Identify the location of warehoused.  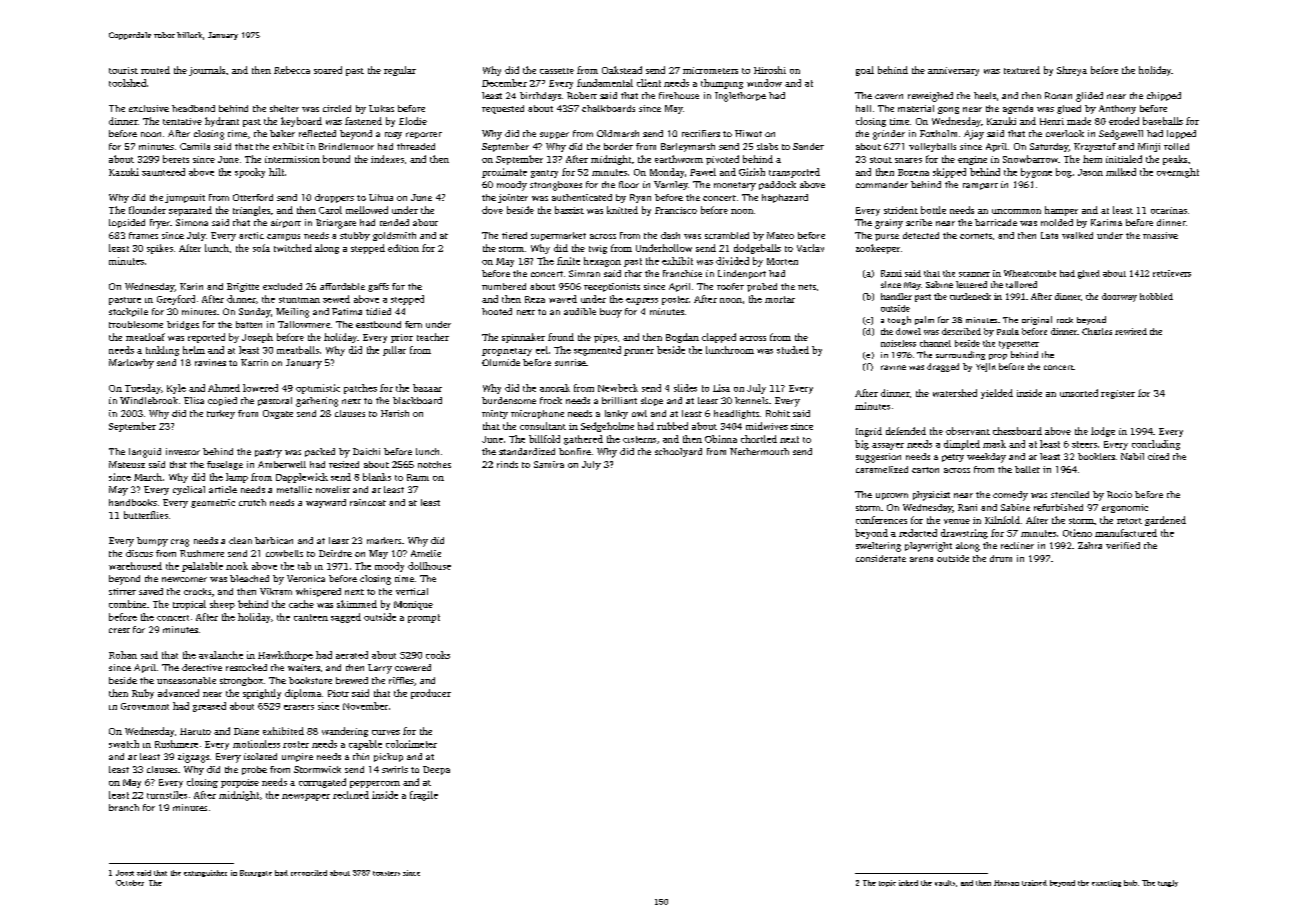
(135, 566).
